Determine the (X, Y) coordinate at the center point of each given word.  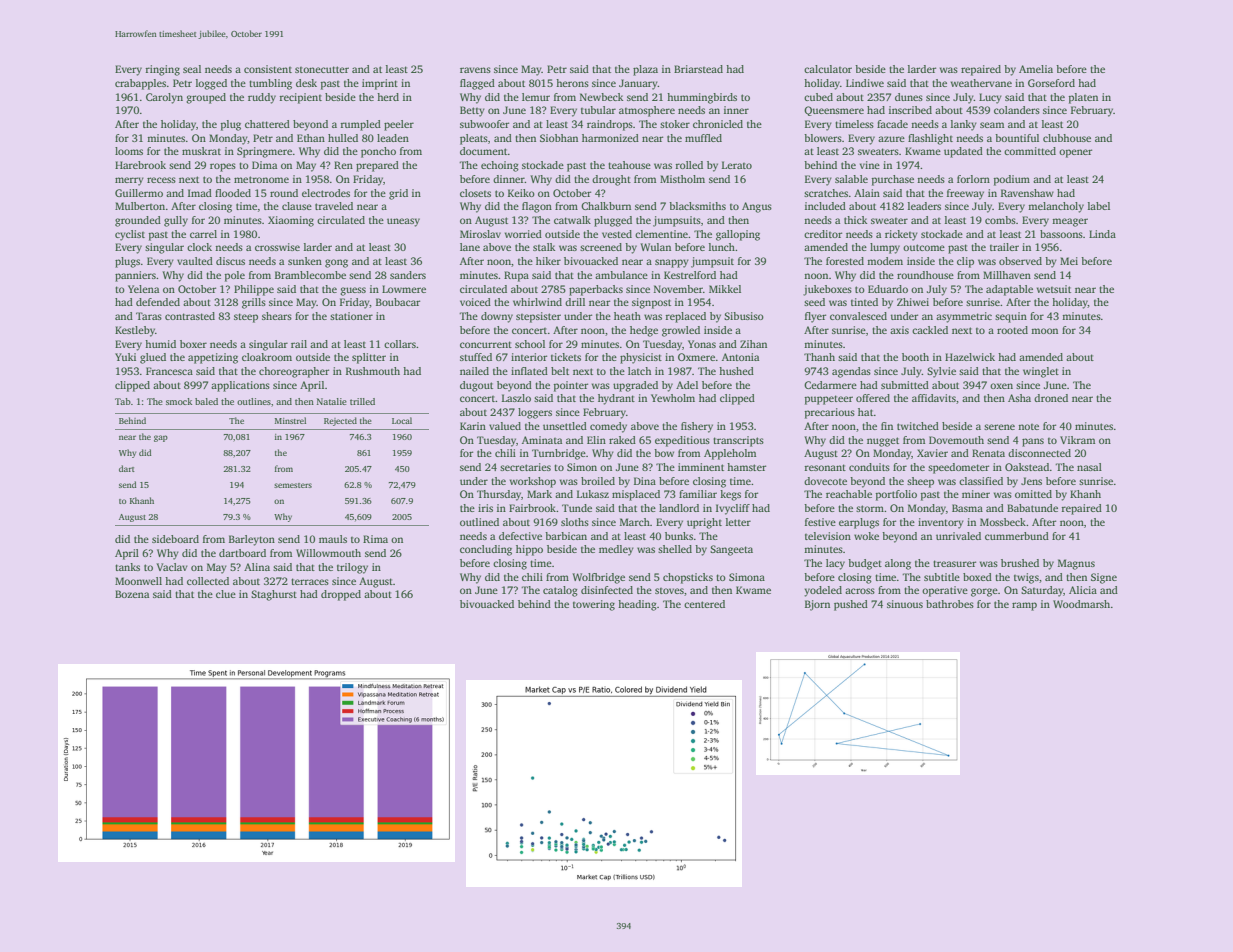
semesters (293, 485)
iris (485, 508)
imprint (380, 84)
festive (820, 522)
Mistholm (682, 179)
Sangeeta (731, 550)
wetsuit (1054, 289)
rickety (901, 235)
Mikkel (725, 289)
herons (572, 83)
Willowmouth (328, 553)
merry (129, 181)
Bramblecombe (310, 275)
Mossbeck (1003, 522)
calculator (828, 69)
